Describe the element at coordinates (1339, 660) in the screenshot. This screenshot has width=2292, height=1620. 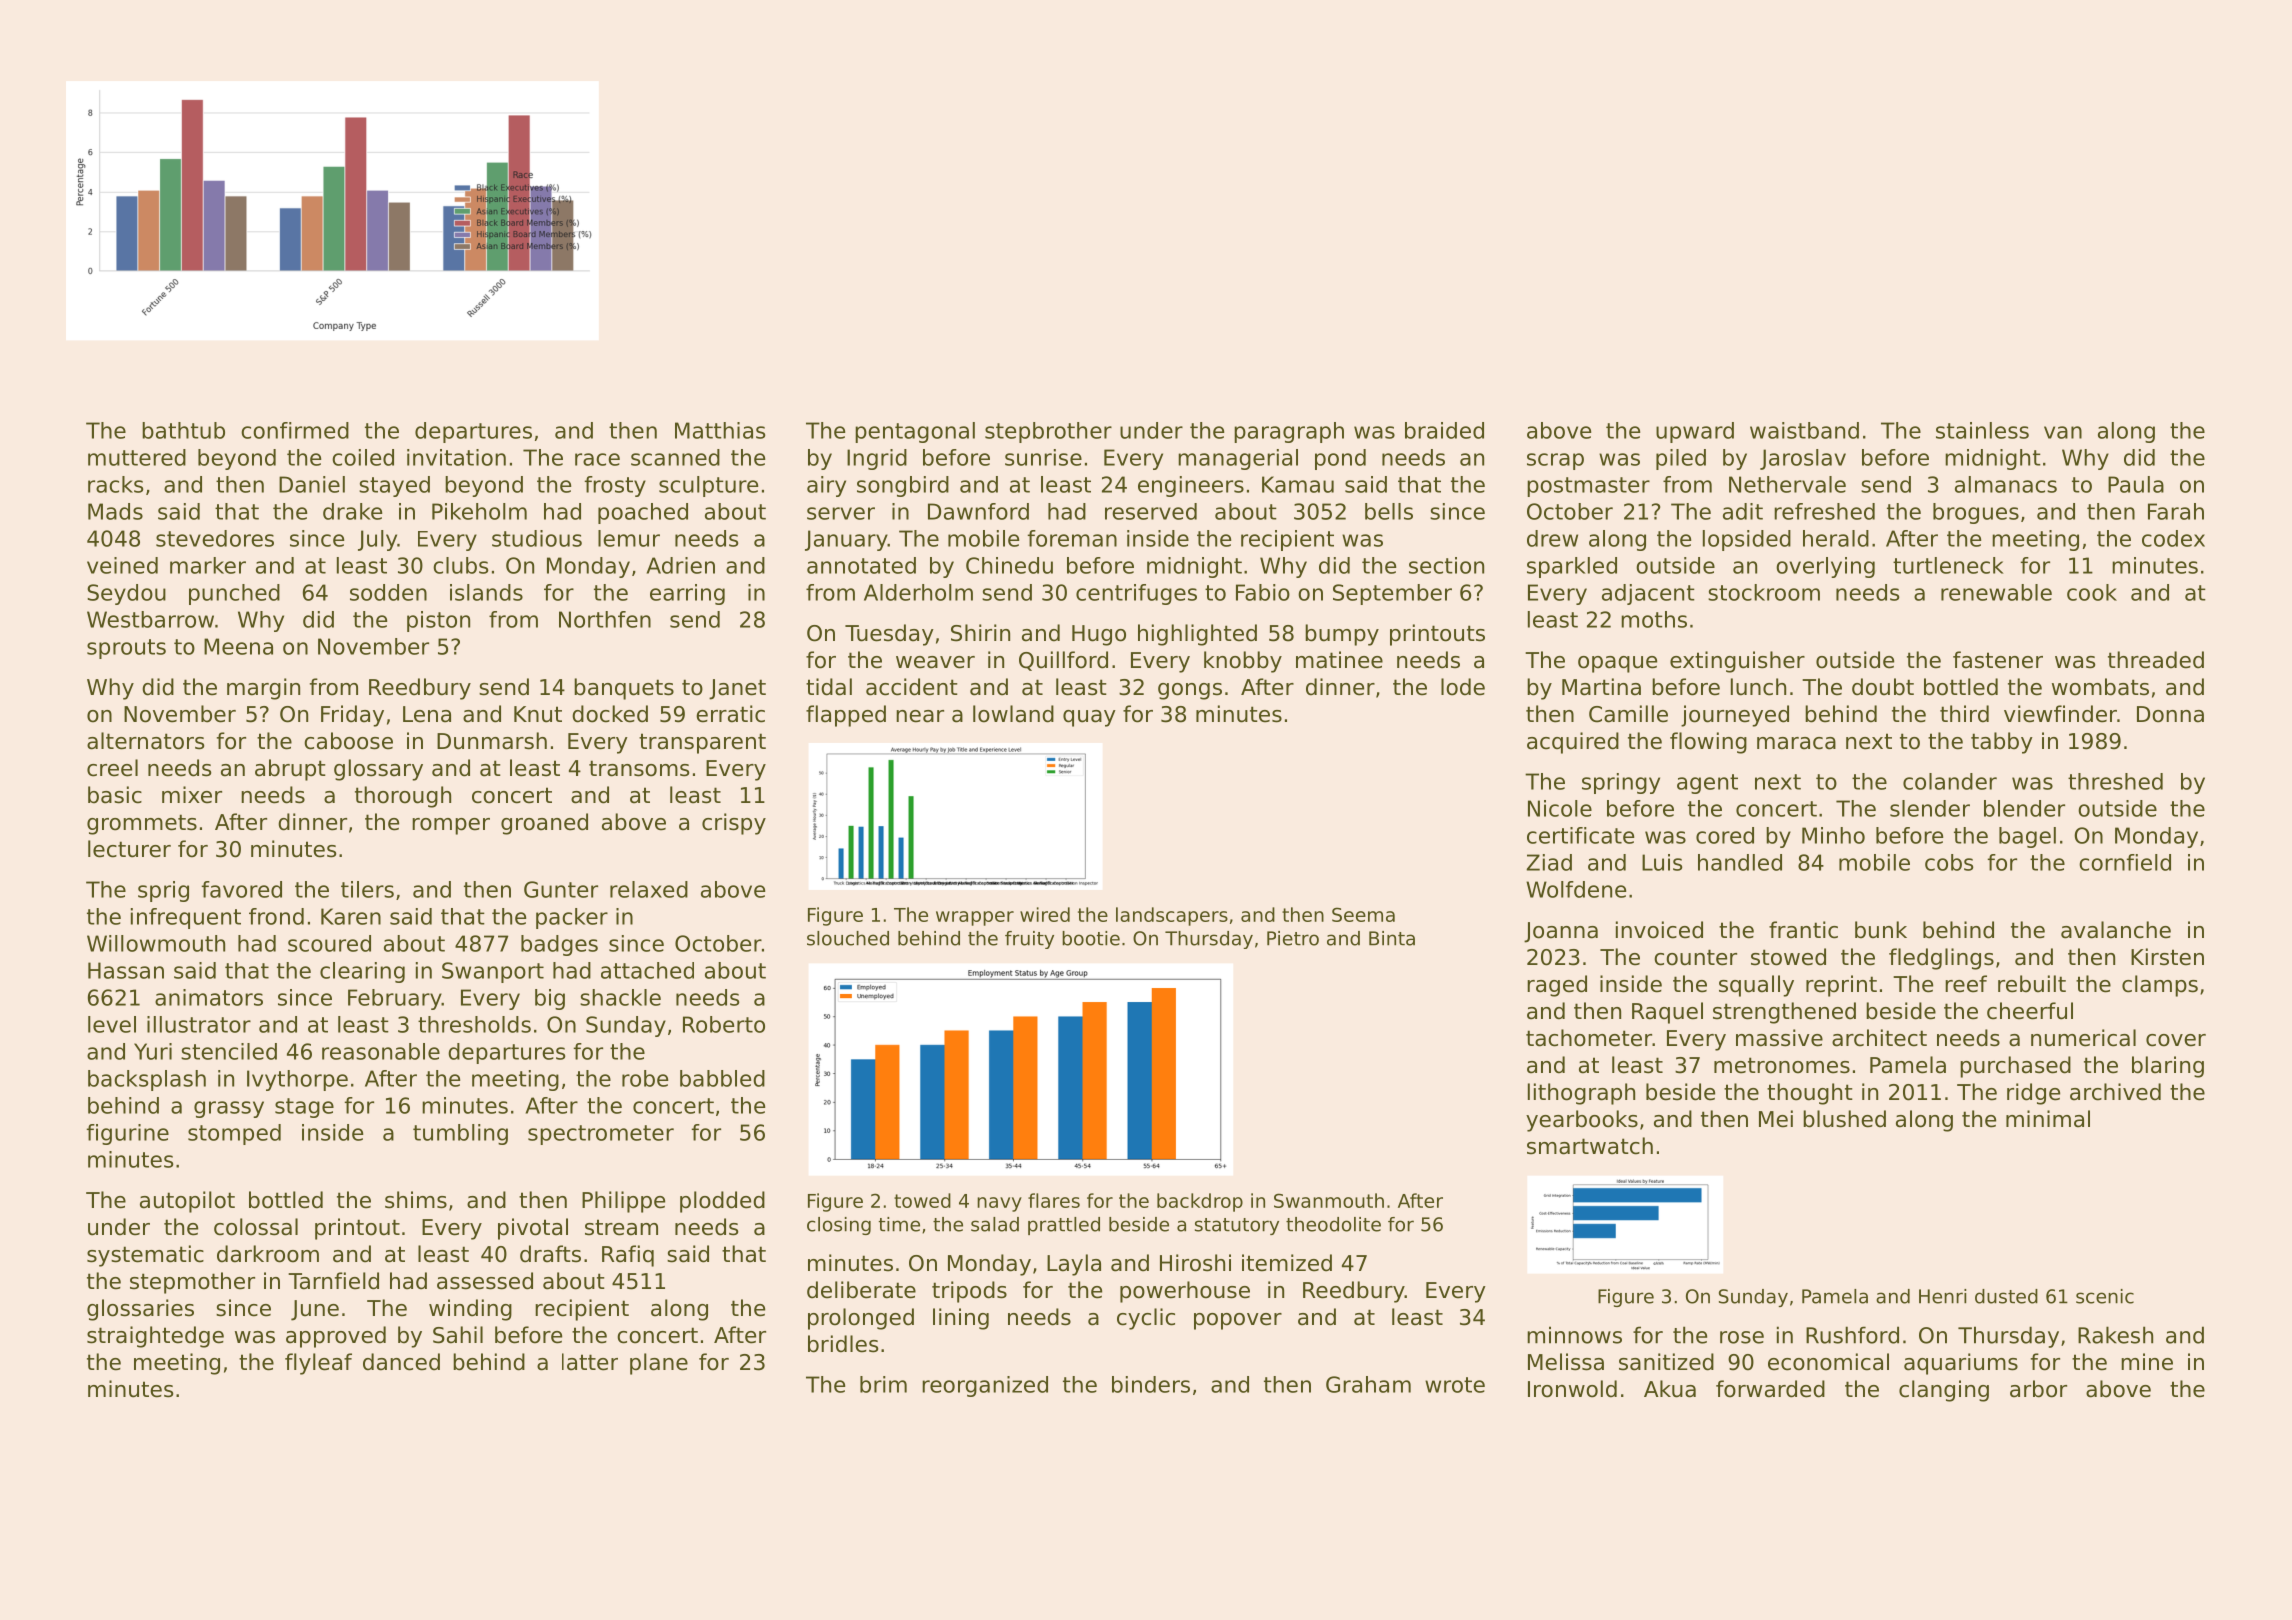
I see `matinee` at that location.
